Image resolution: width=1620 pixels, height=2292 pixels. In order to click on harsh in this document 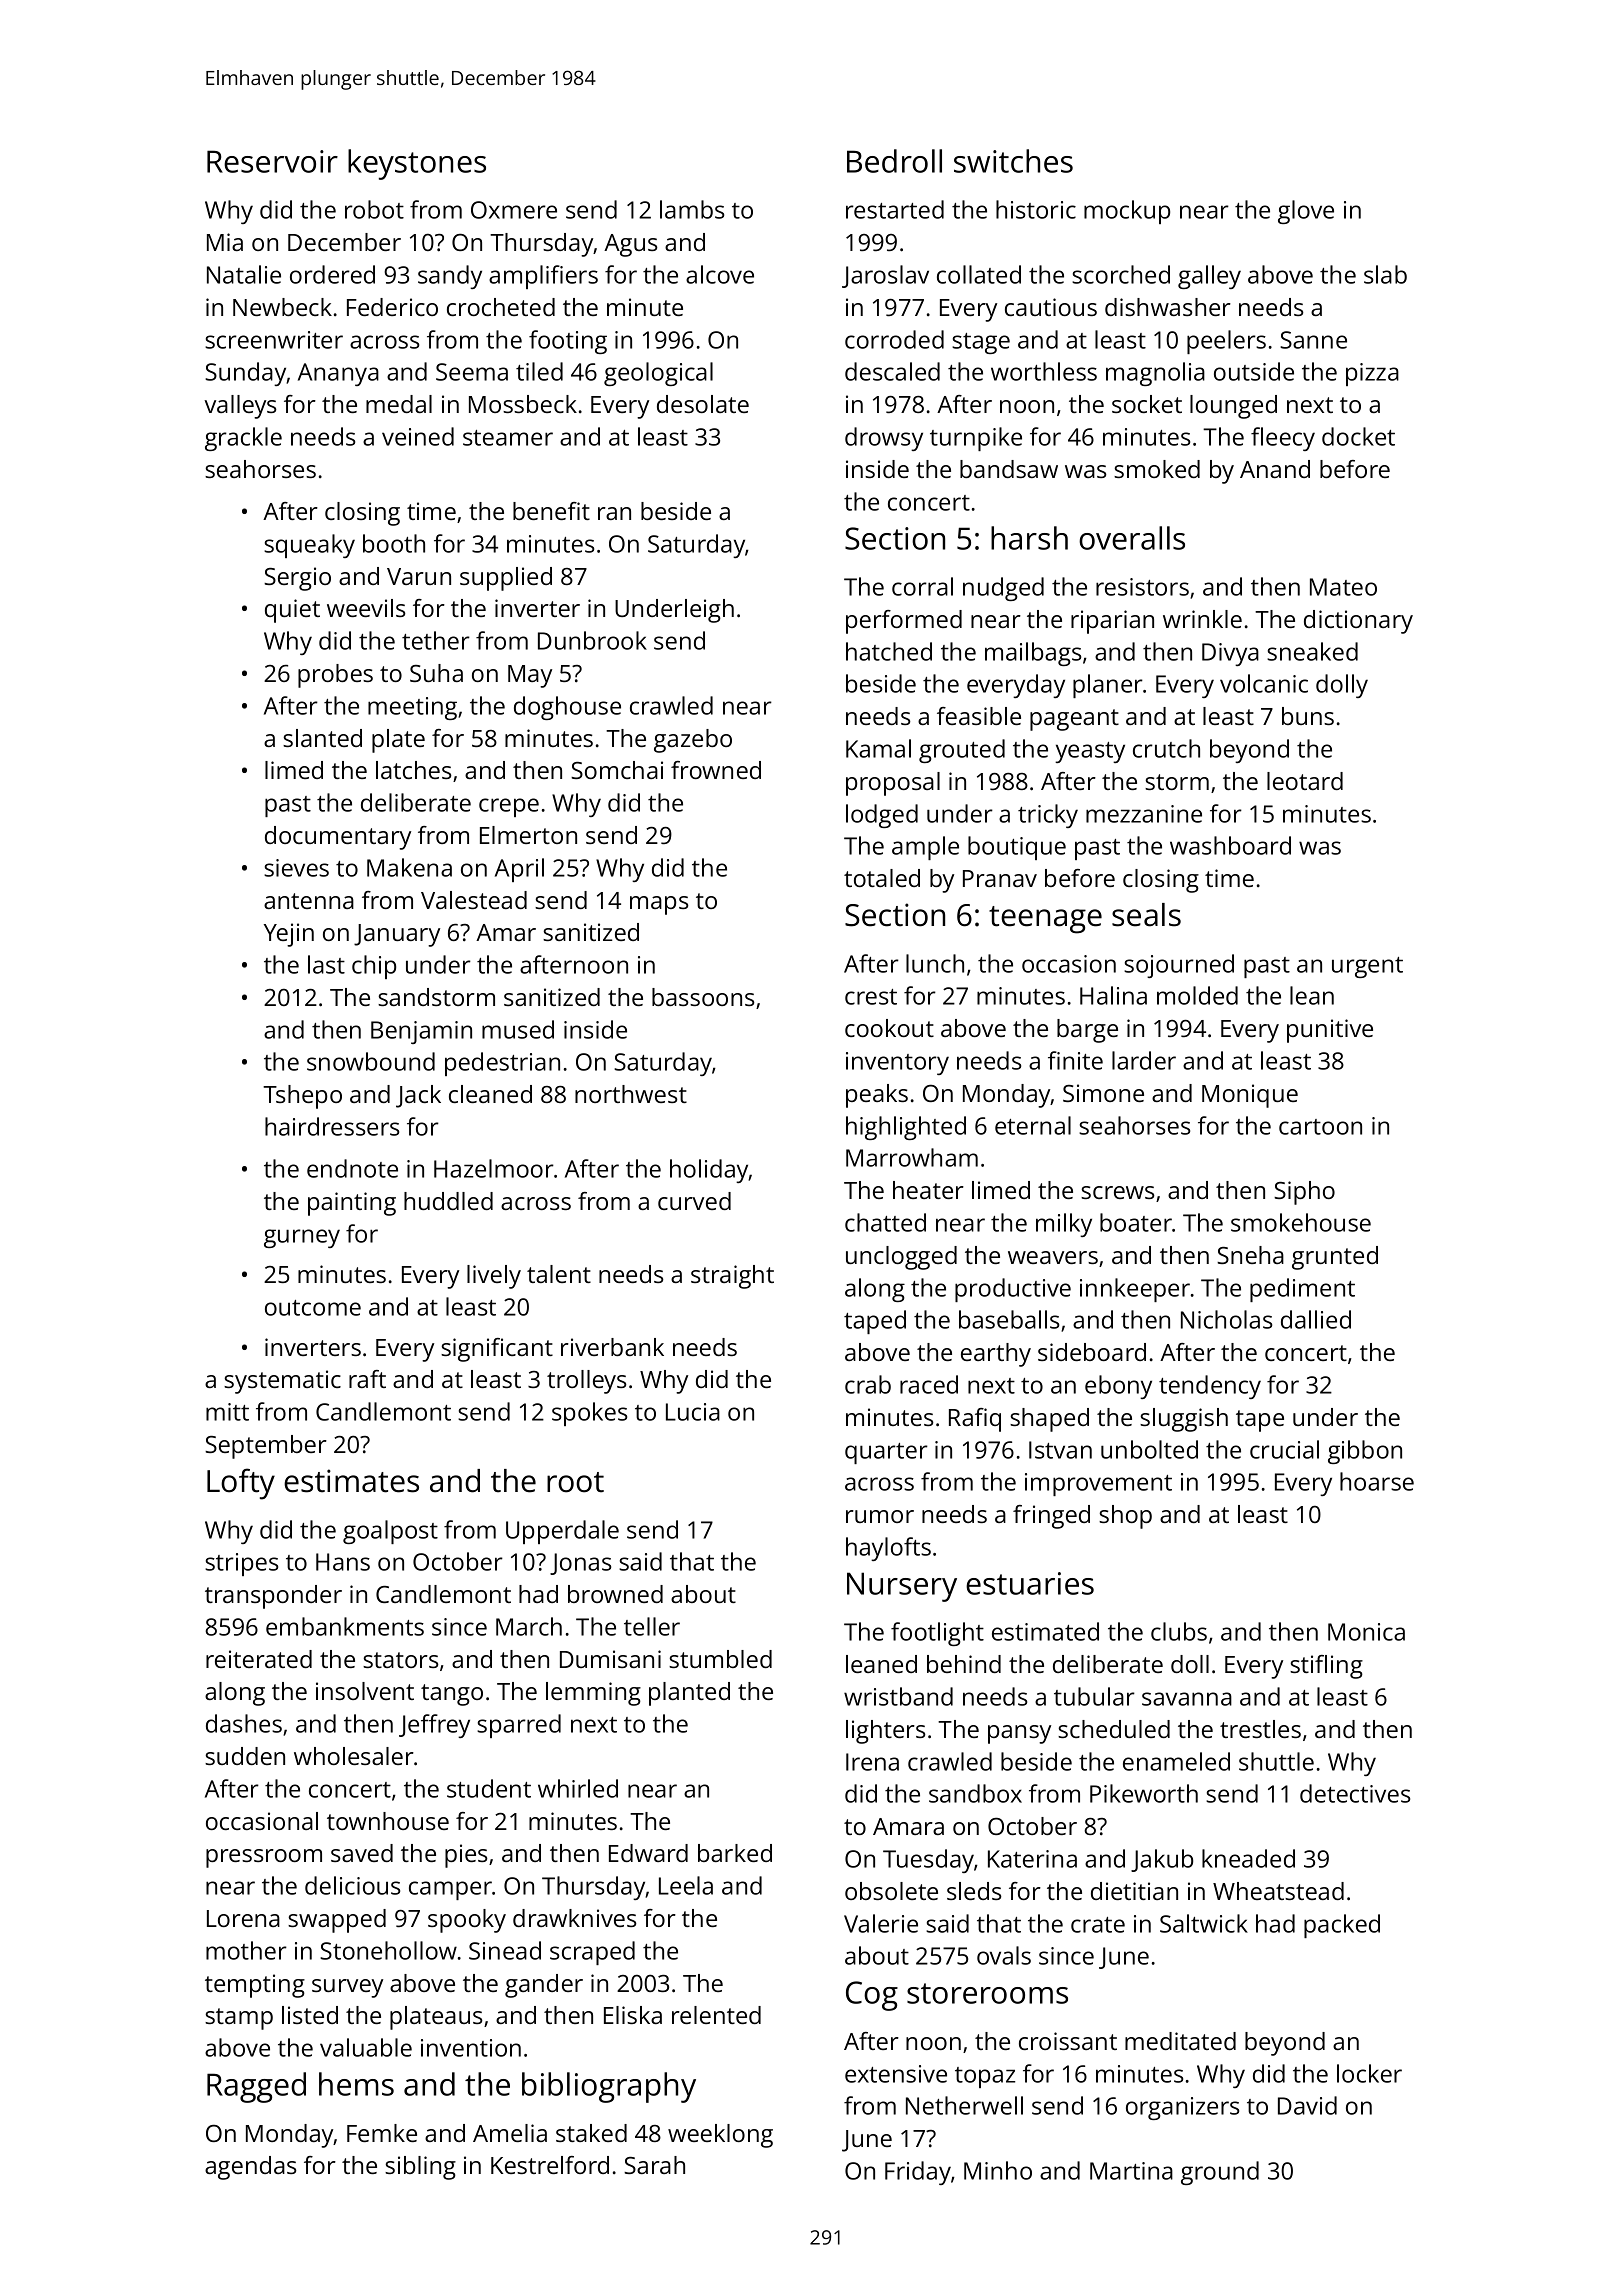, I will do `click(1029, 538)`.
